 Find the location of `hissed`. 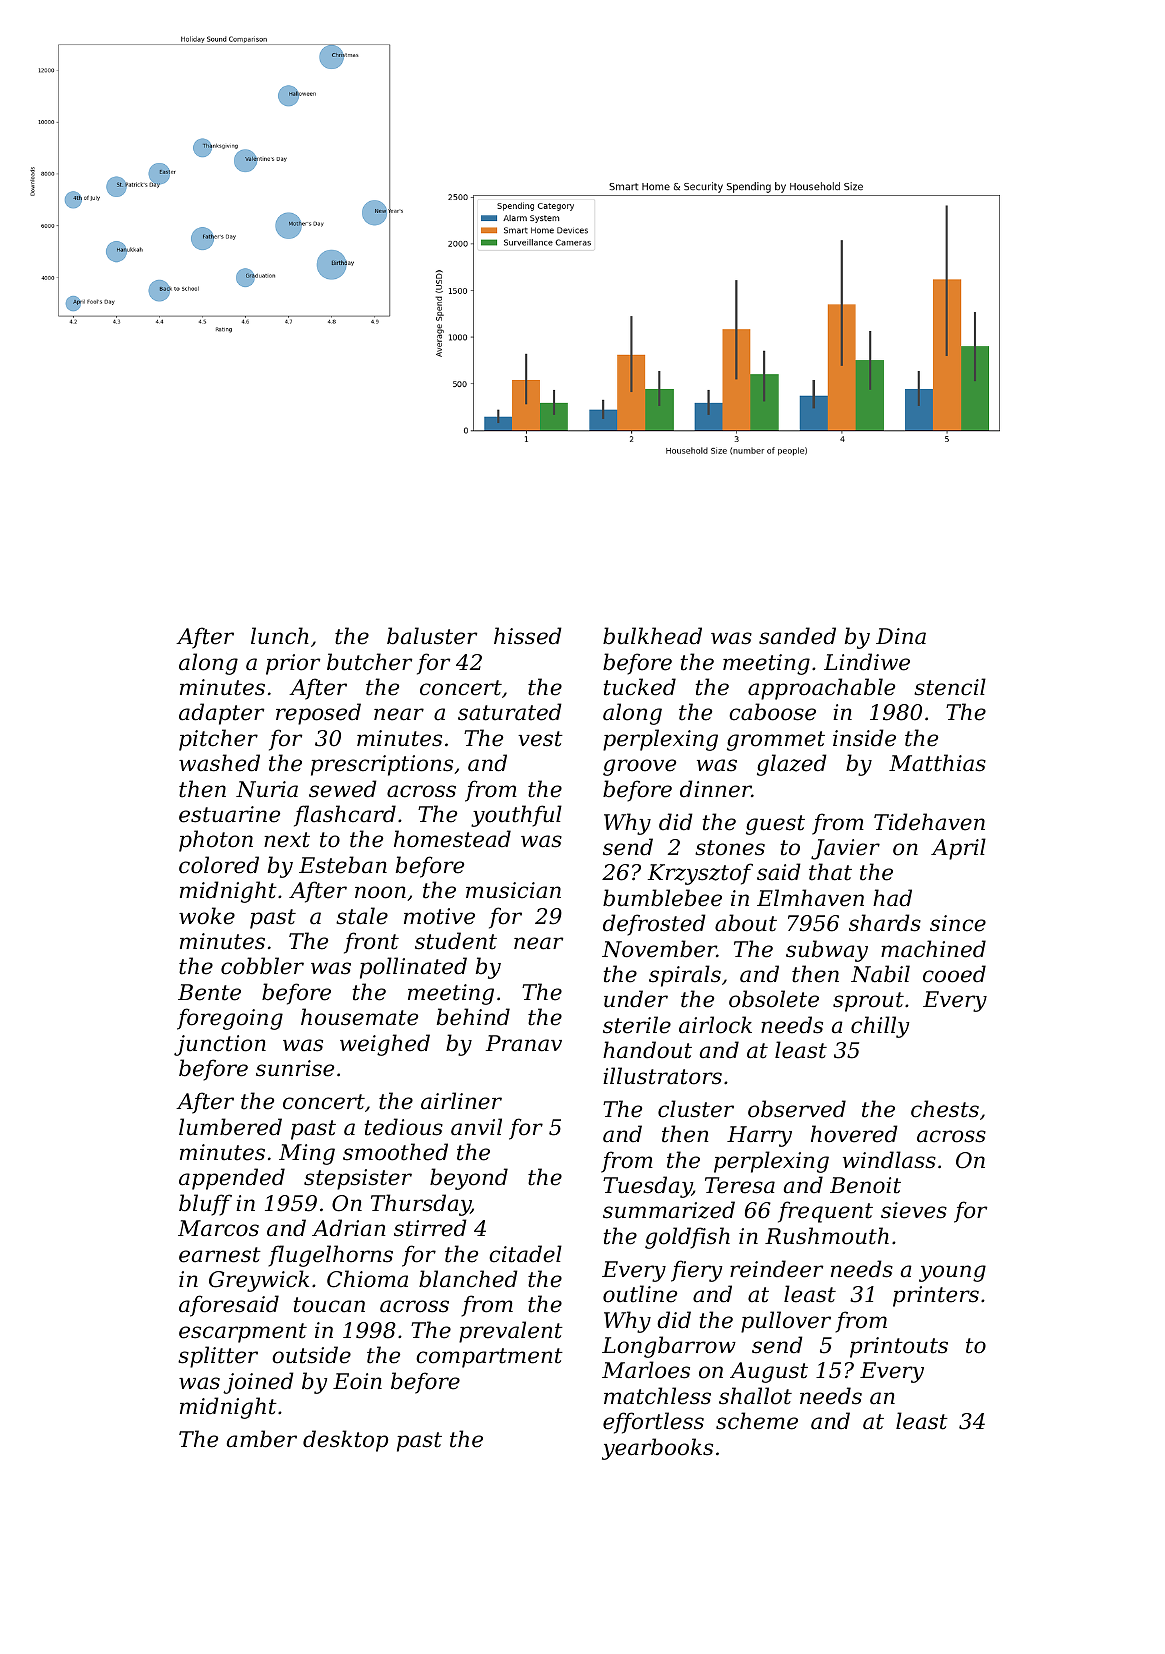

hissed is located at coordinates (528, 636).
